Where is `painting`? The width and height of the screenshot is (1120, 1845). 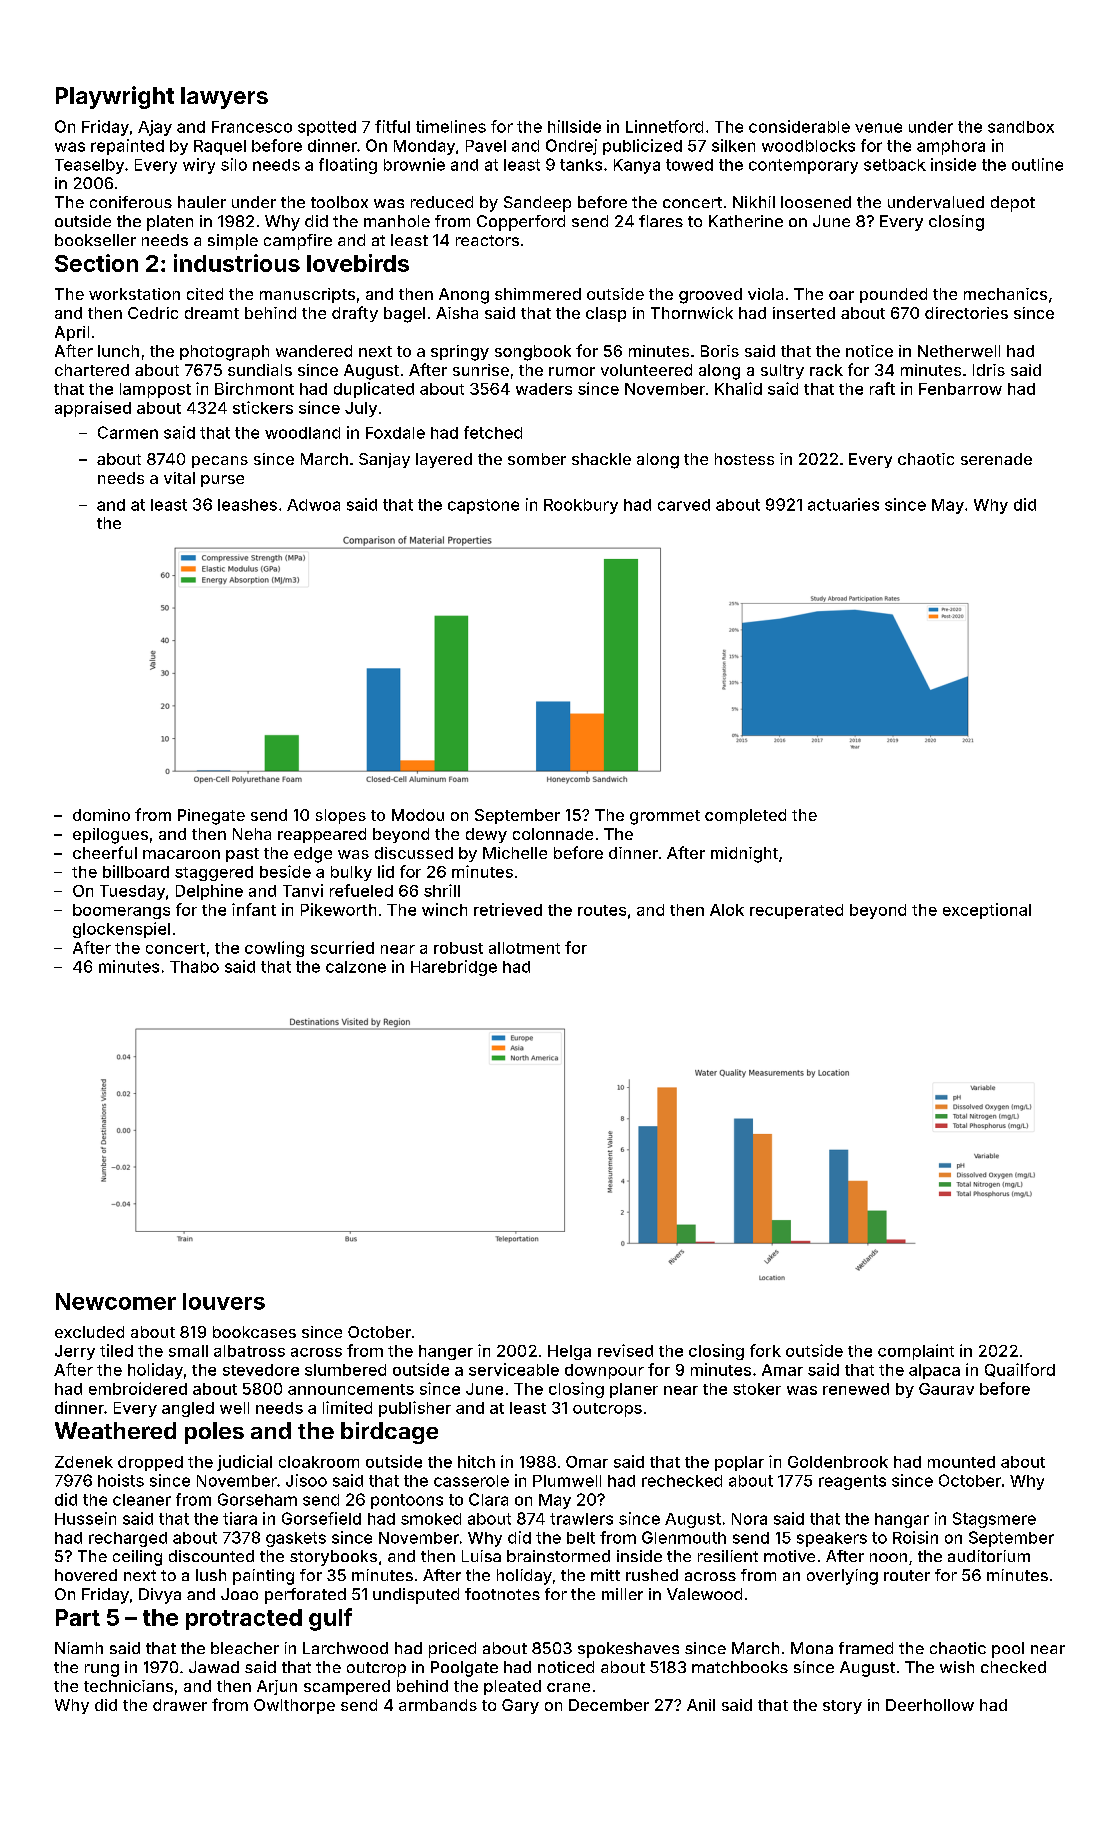
painting is located at coordinates (263, 1577).
